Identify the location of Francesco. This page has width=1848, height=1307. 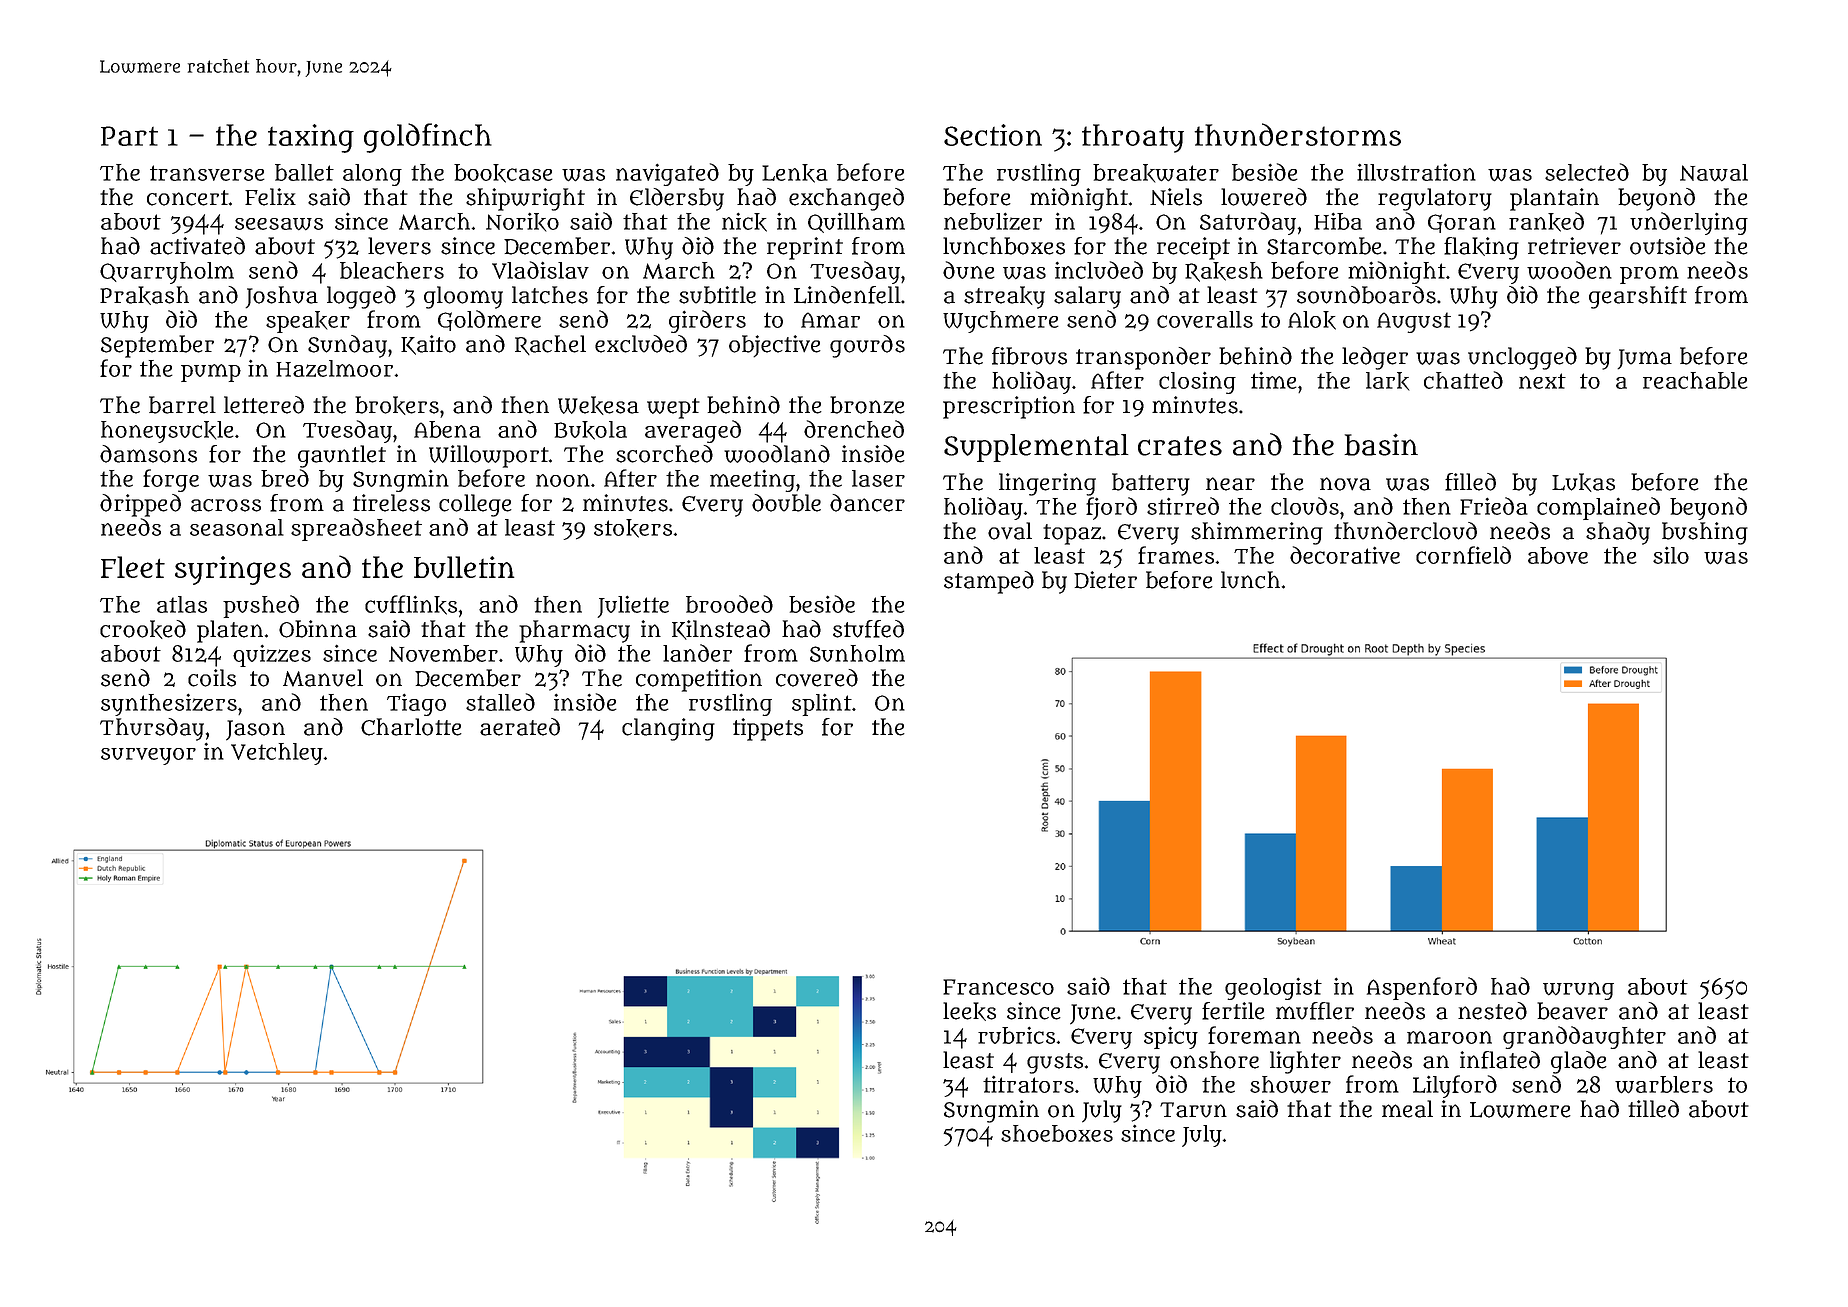
(998, 987).
